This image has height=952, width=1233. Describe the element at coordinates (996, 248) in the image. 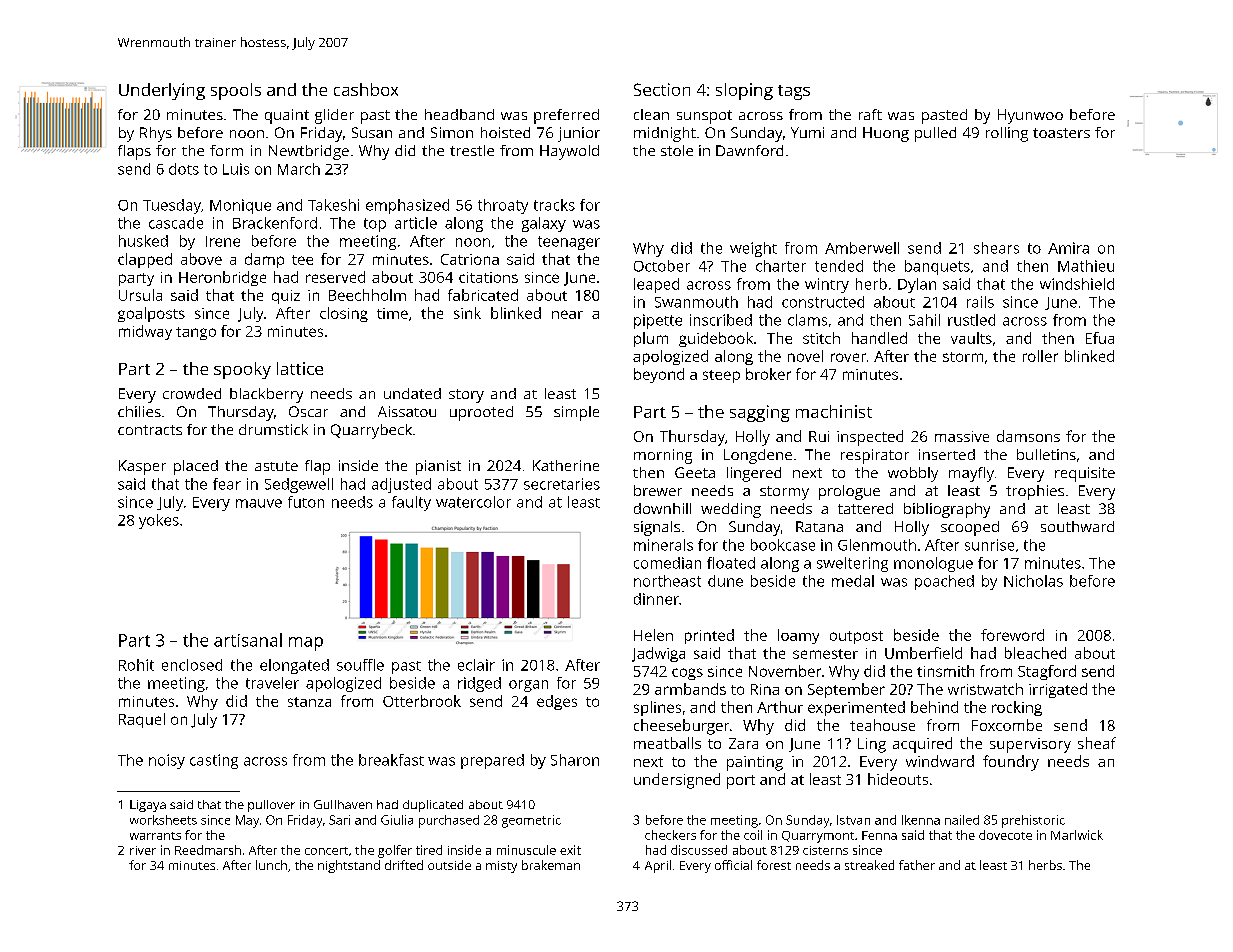

I see `shears` at that location.
